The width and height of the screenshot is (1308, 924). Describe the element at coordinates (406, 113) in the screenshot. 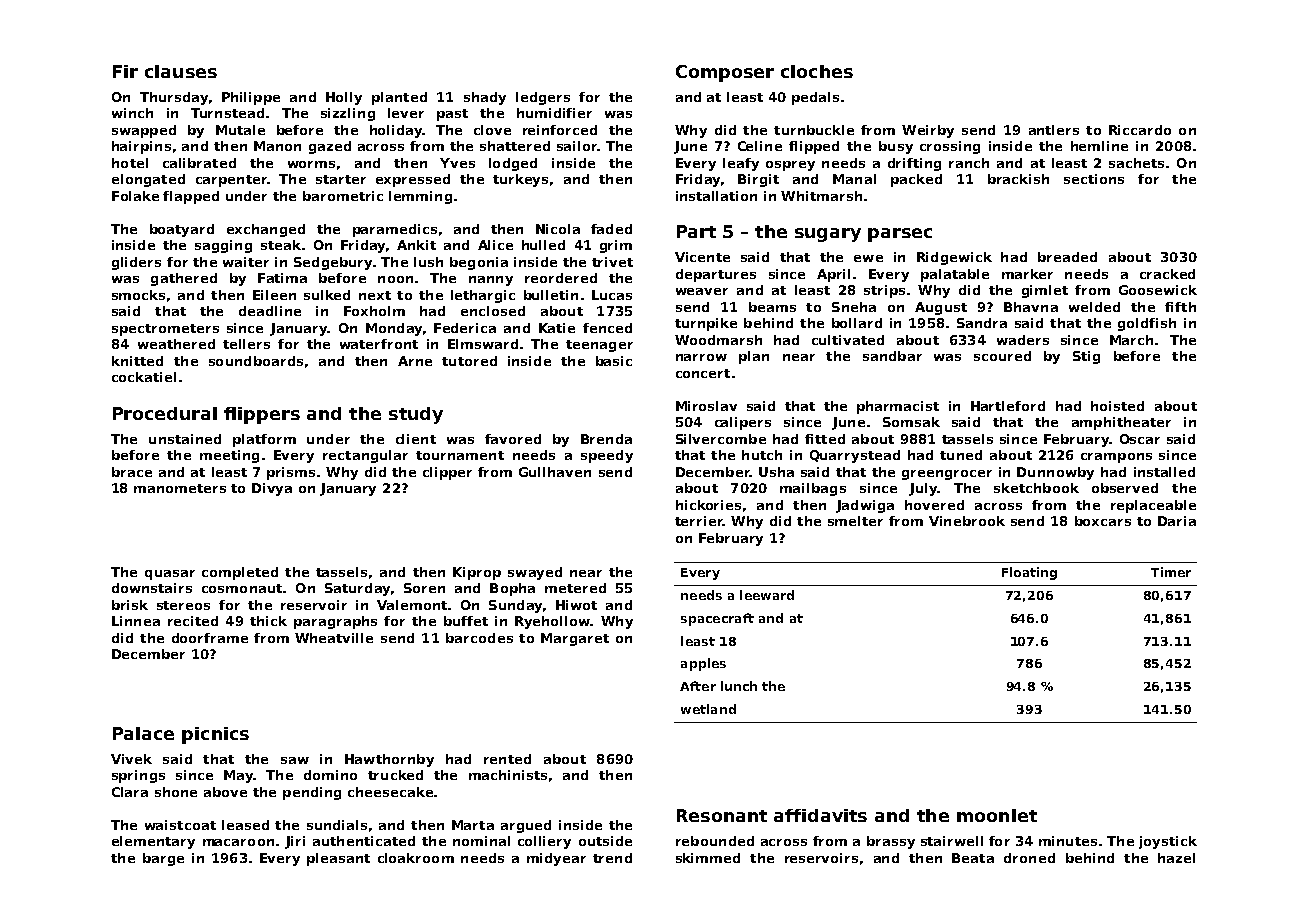

I see `lever` at that location.
